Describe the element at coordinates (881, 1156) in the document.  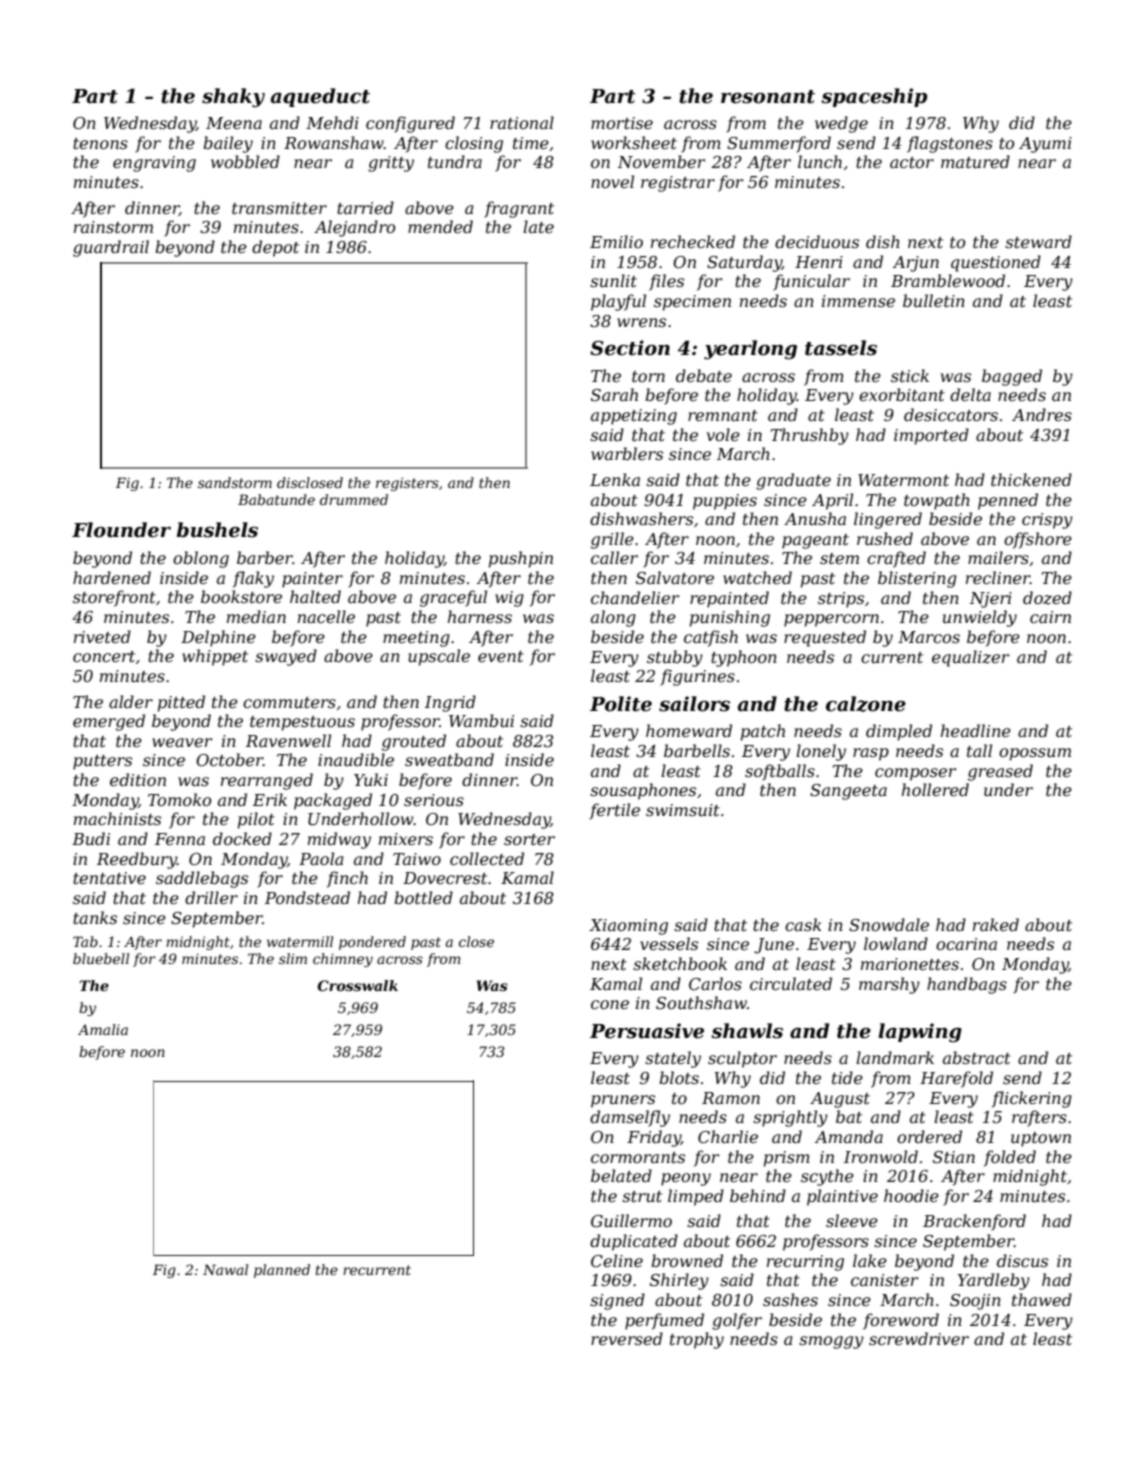
I see `Ironwold` at that location.
